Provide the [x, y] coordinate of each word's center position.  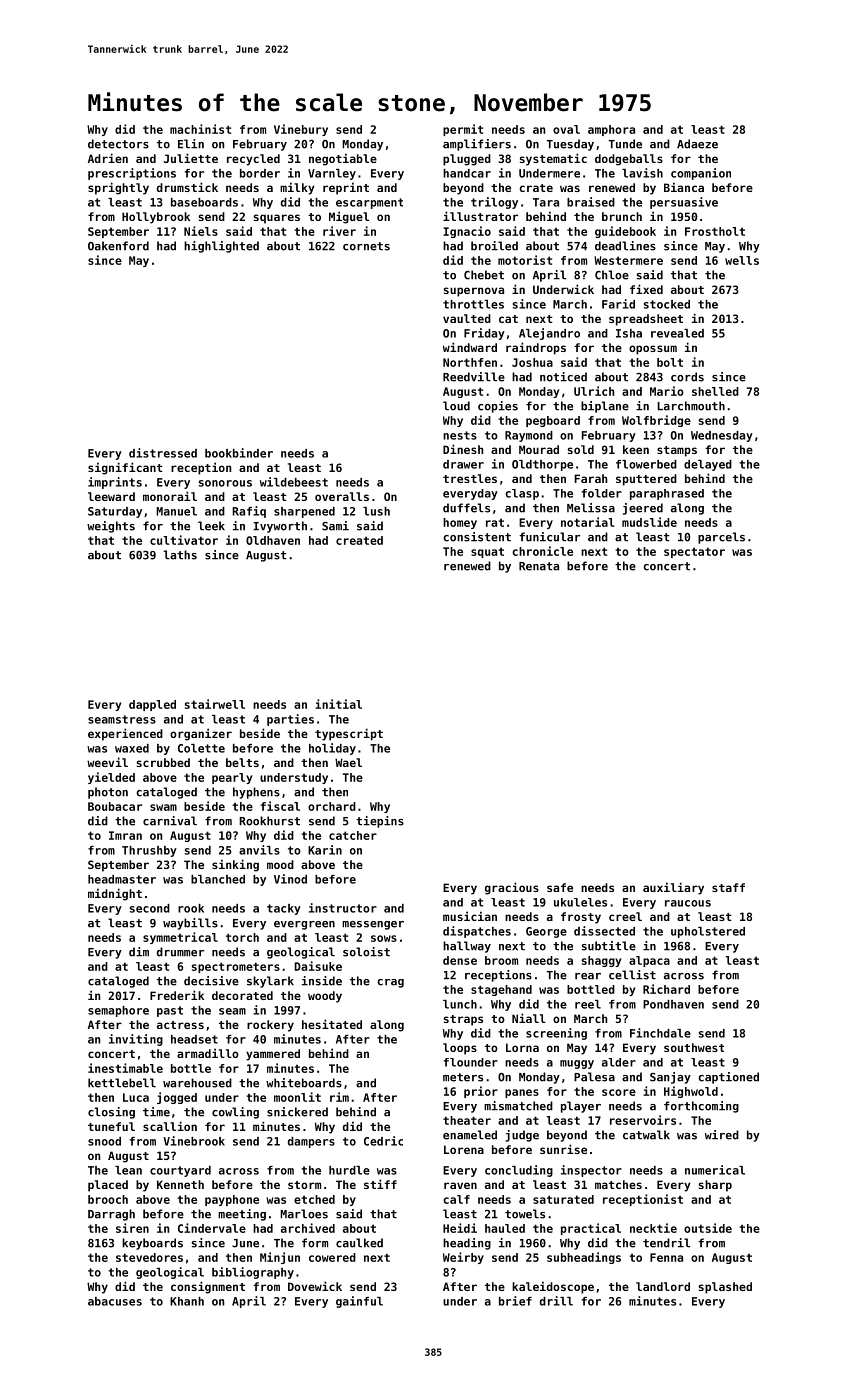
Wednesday [722, 436]
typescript [349, 734]
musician [470, 916]
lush [376, 511]
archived [308, 1228]
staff [728, 887]
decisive [211, 981]
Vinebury [301, 130]
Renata [539, 566]
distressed [163, 453]
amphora [611, 130]
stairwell [215, 704]
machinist [200, 129]
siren [132, 1228]
